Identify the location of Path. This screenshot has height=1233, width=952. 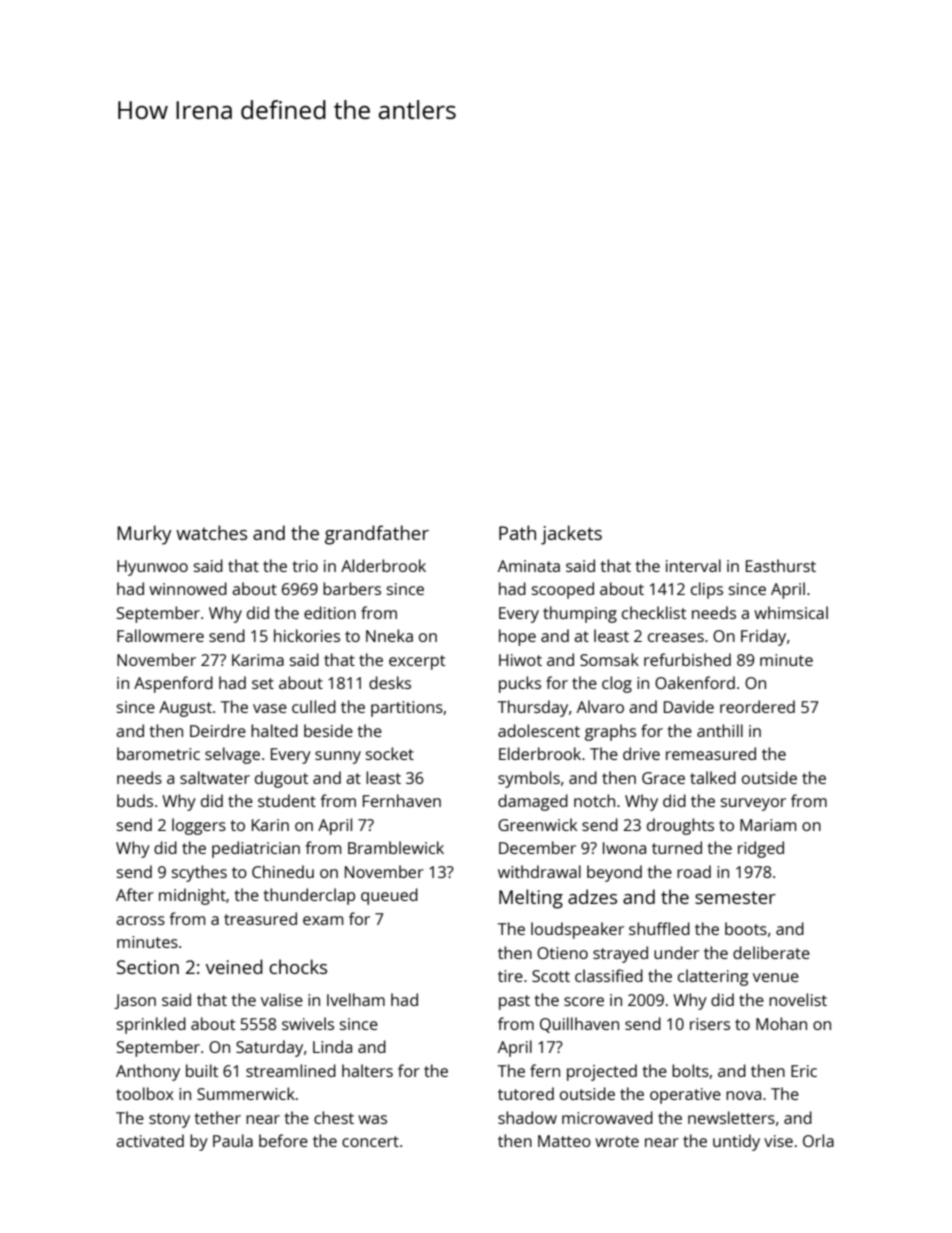
(517, 532).
